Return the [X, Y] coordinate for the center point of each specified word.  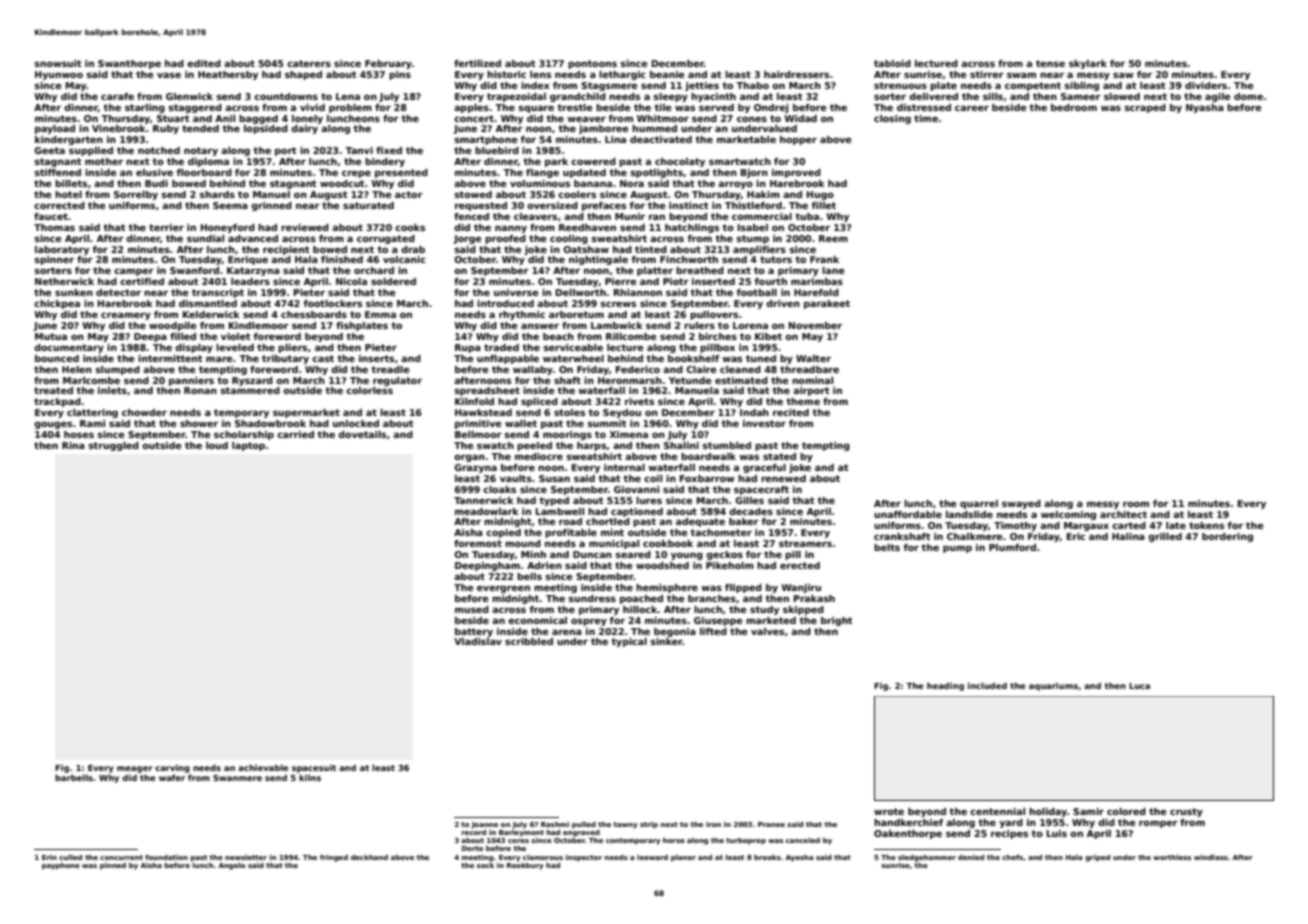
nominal [812, 380]
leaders [250, 281]
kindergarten [69, 140]
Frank [824, 259]
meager [135, 769]
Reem [833, 238]
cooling [569, 239]
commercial [762, 216]
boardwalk [708, 456]
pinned [113, 866]
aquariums [1053, 686]
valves [767, 631]
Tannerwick [484, 500]
